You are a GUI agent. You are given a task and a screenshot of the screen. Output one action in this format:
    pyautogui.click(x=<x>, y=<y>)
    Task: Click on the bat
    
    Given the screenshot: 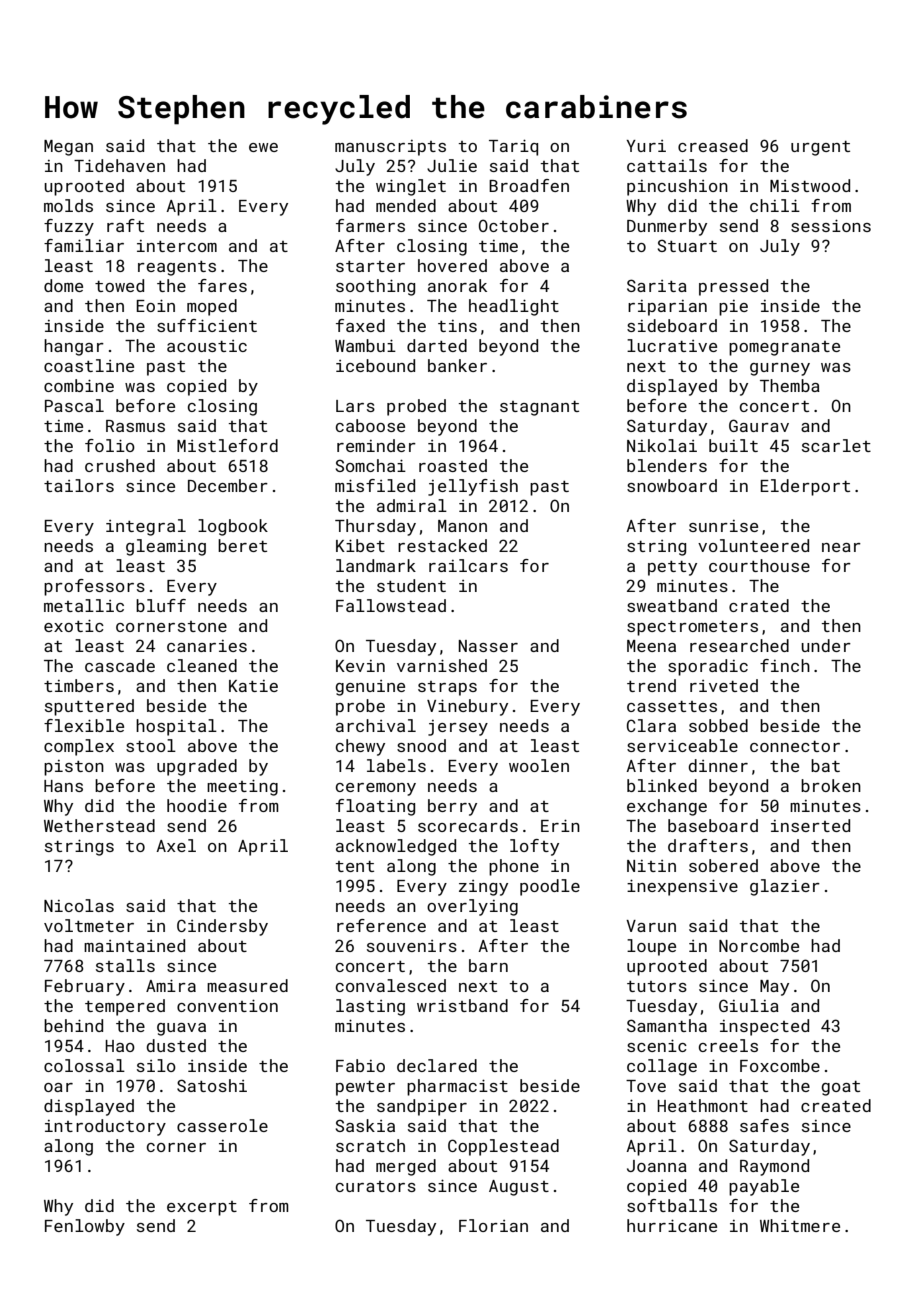 What is the action you would take?
    pyautogui.click(x=825, y=765)
